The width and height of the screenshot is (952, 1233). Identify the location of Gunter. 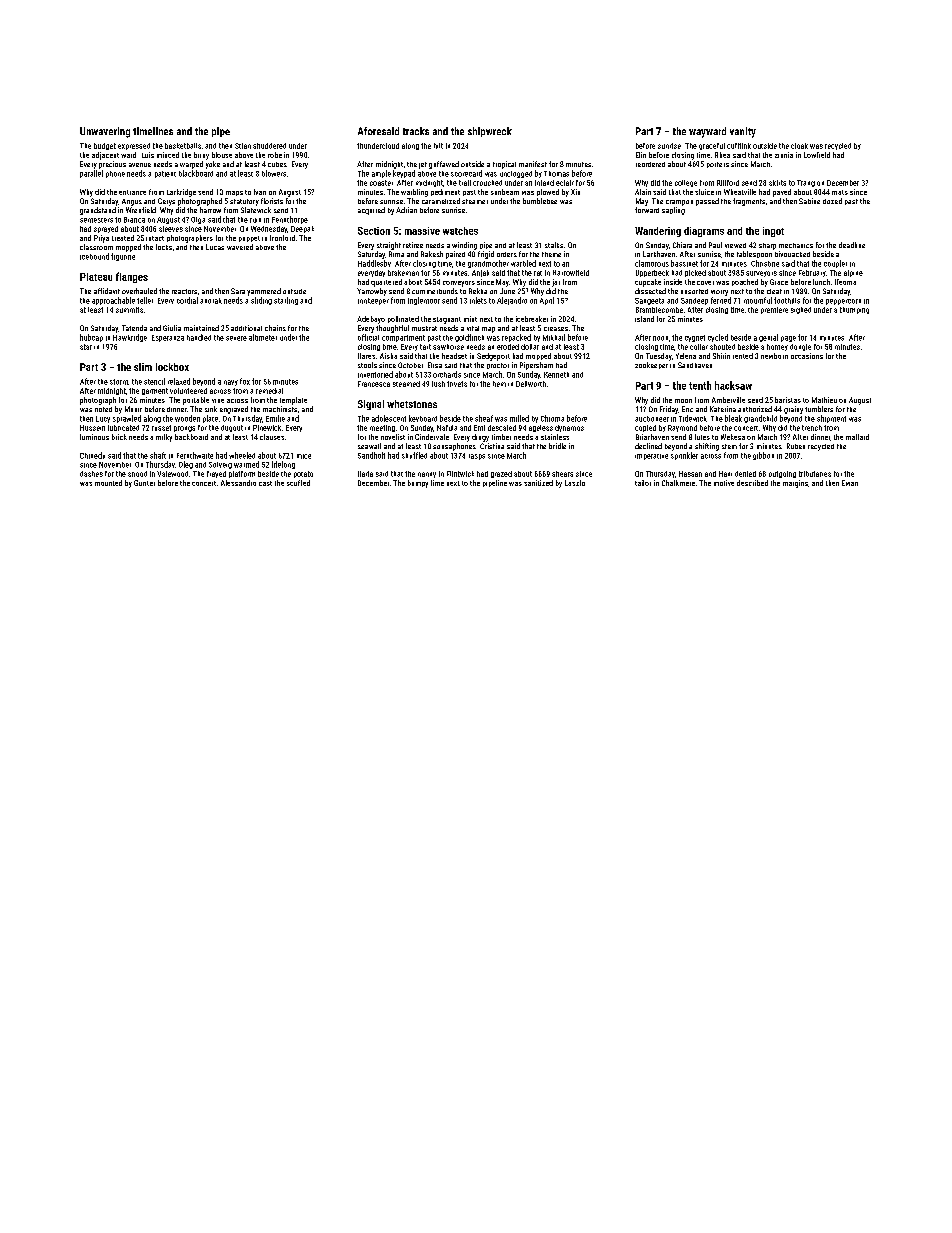
(144, 483).
